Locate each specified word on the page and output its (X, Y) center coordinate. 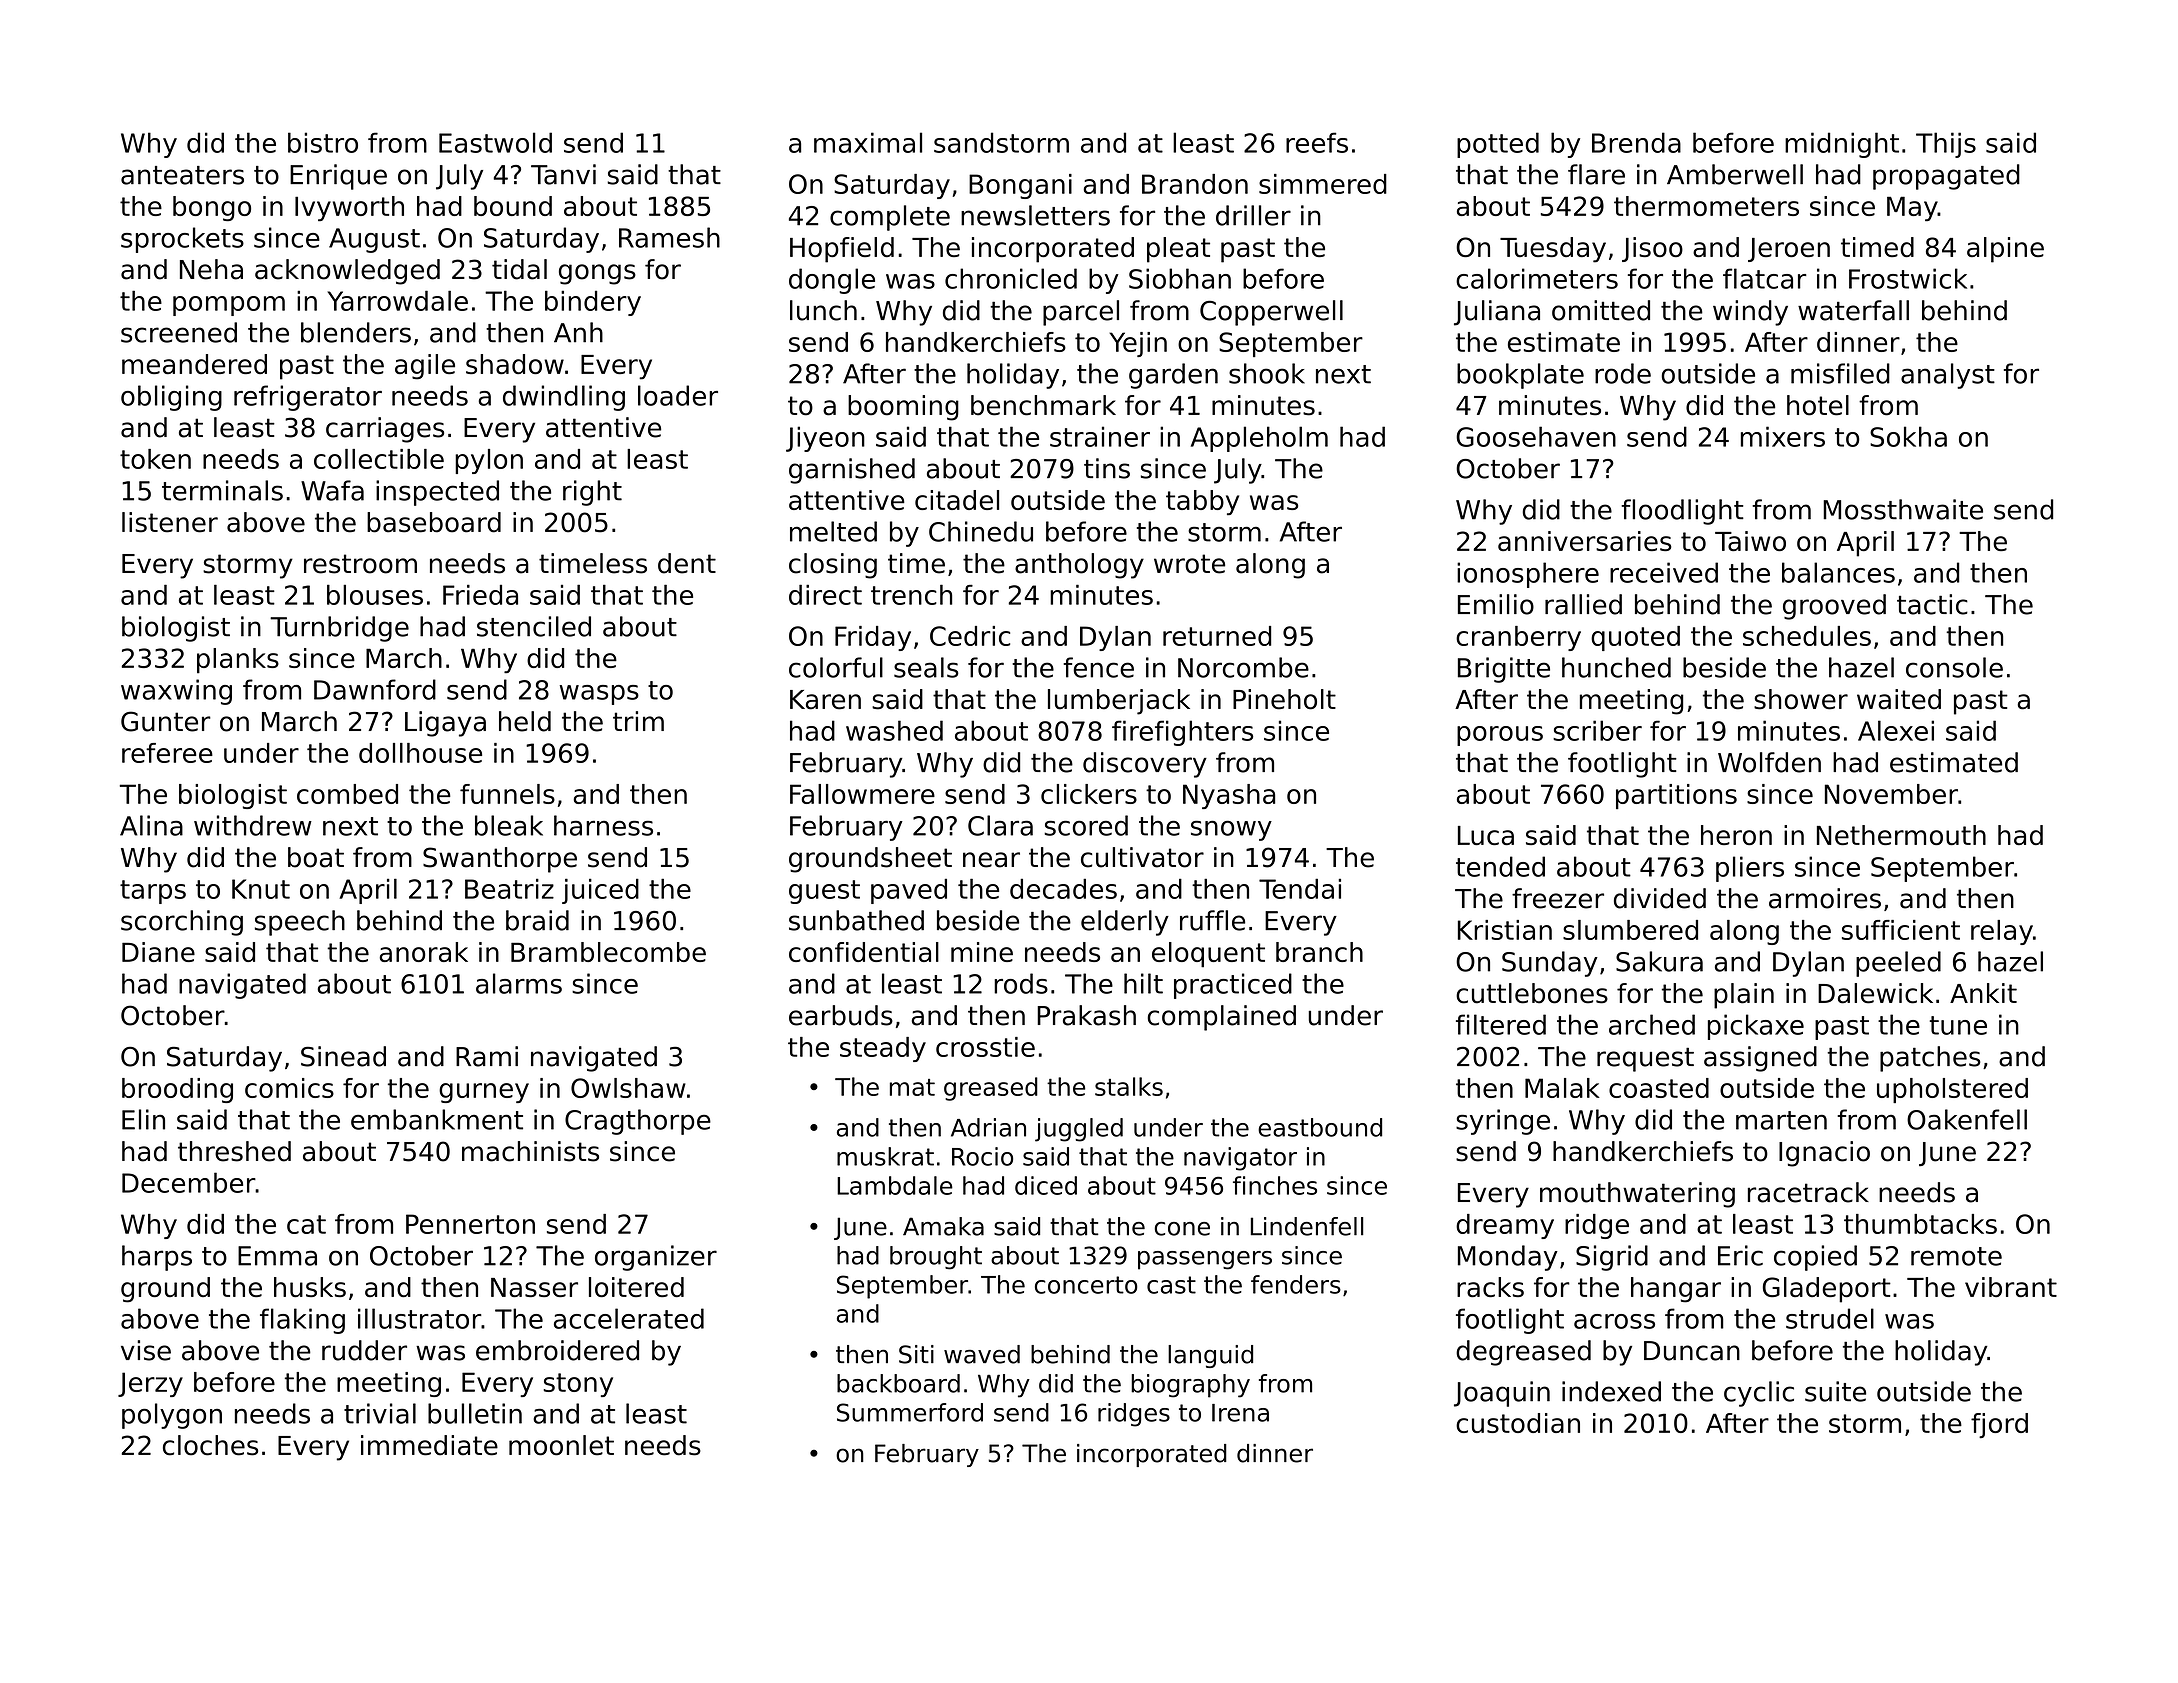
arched (1652, 1024)
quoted (1635, 638)
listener (170, 522)
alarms (519, 983)
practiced (1233, 986)
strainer (1100, 436)
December (188, 1182)
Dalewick (1875, 993)
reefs (1317, 142)
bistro (323, 142)
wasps (599, 695)
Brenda (1636, 142)
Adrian (988, 1127)
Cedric (970, 636)
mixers (1783, 436)
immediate (429, 1445)
